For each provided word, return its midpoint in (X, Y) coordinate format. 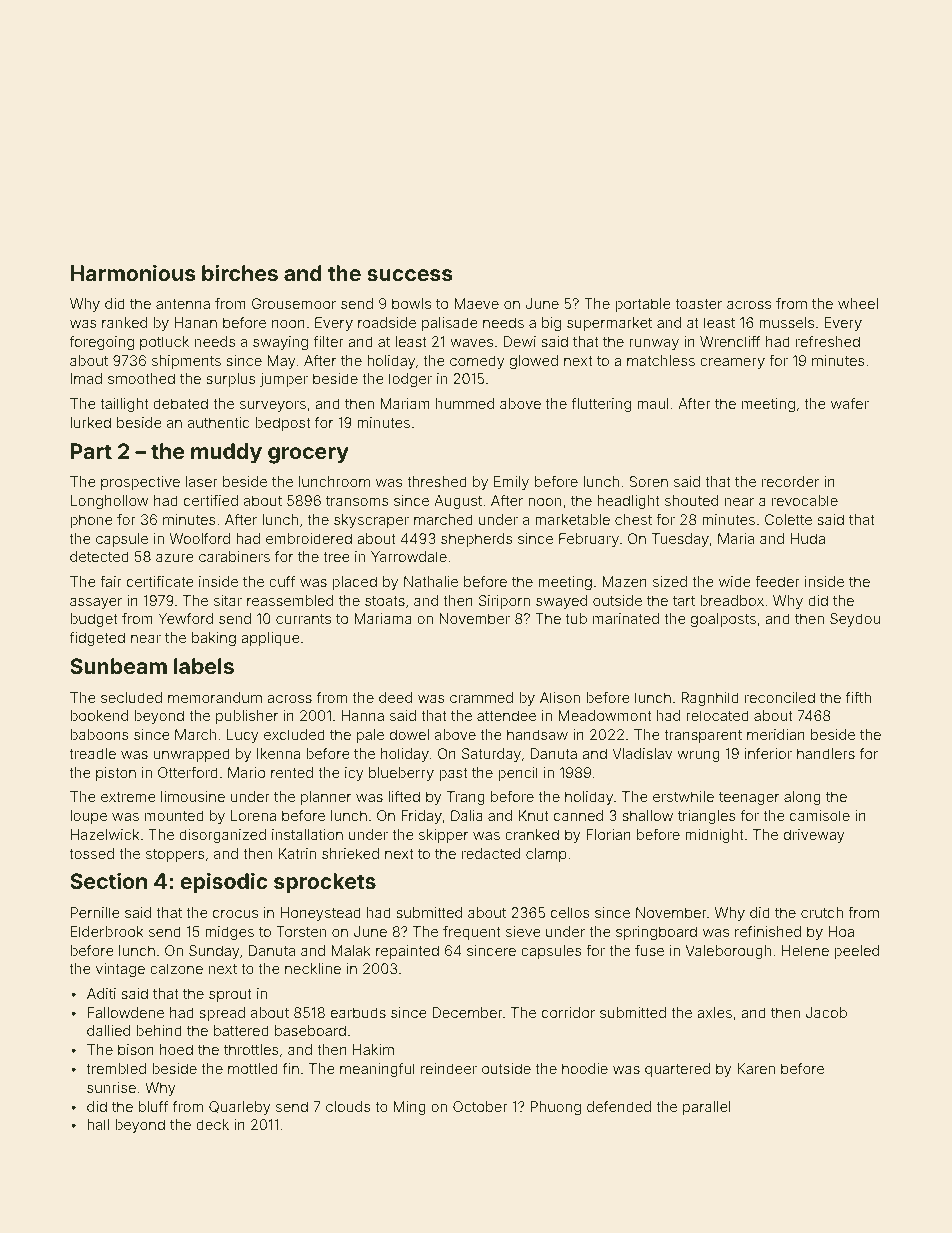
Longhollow (109, 502)
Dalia (467, 815)
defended (619, 1106)
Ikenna (278, 753)
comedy (477, 362)
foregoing (101, 342)
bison (136, 1049)
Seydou (855, 620)
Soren (648, 481)
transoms (357, 501)
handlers (826, 753)
